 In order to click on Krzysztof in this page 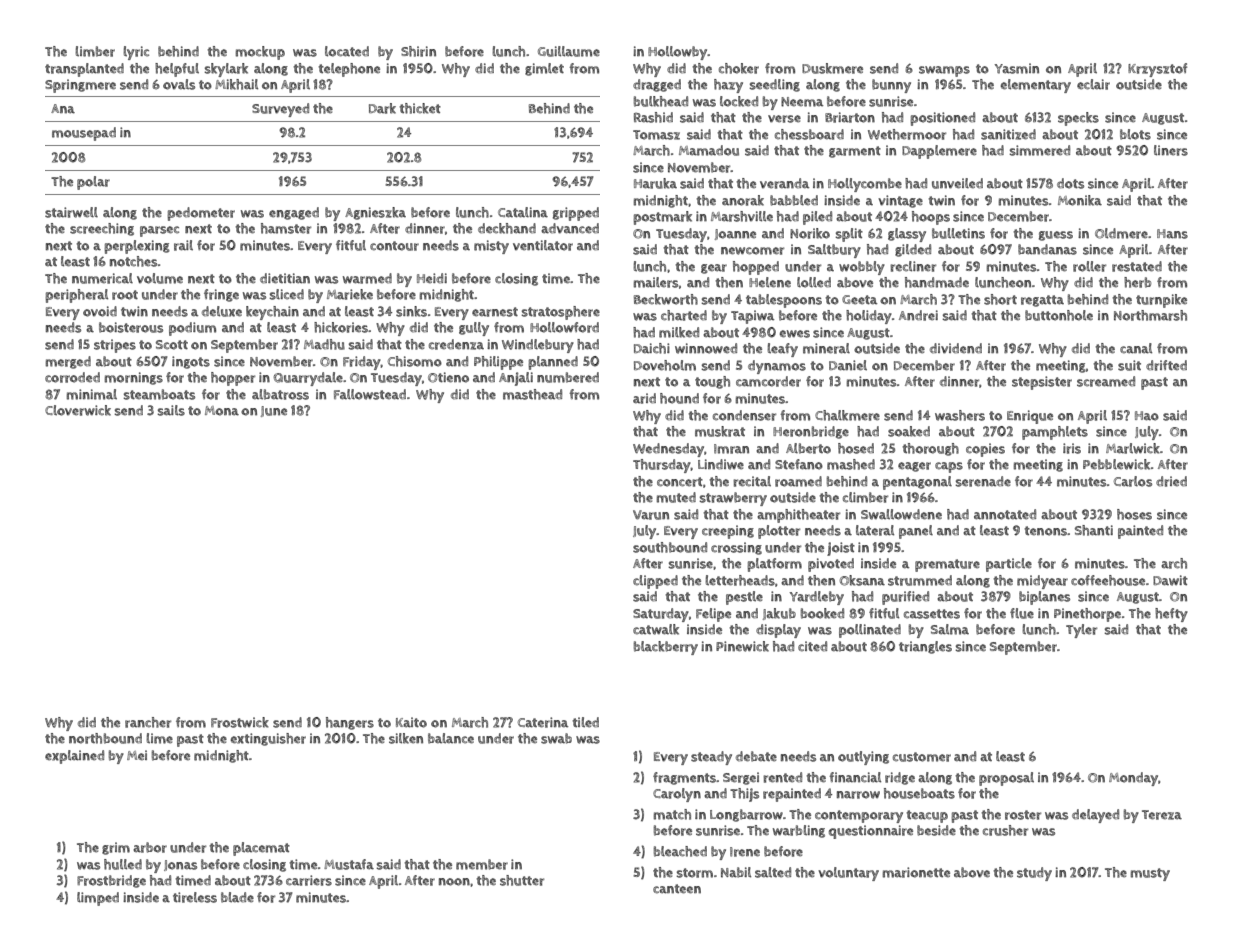, I will do `click(1157, 70)`.
